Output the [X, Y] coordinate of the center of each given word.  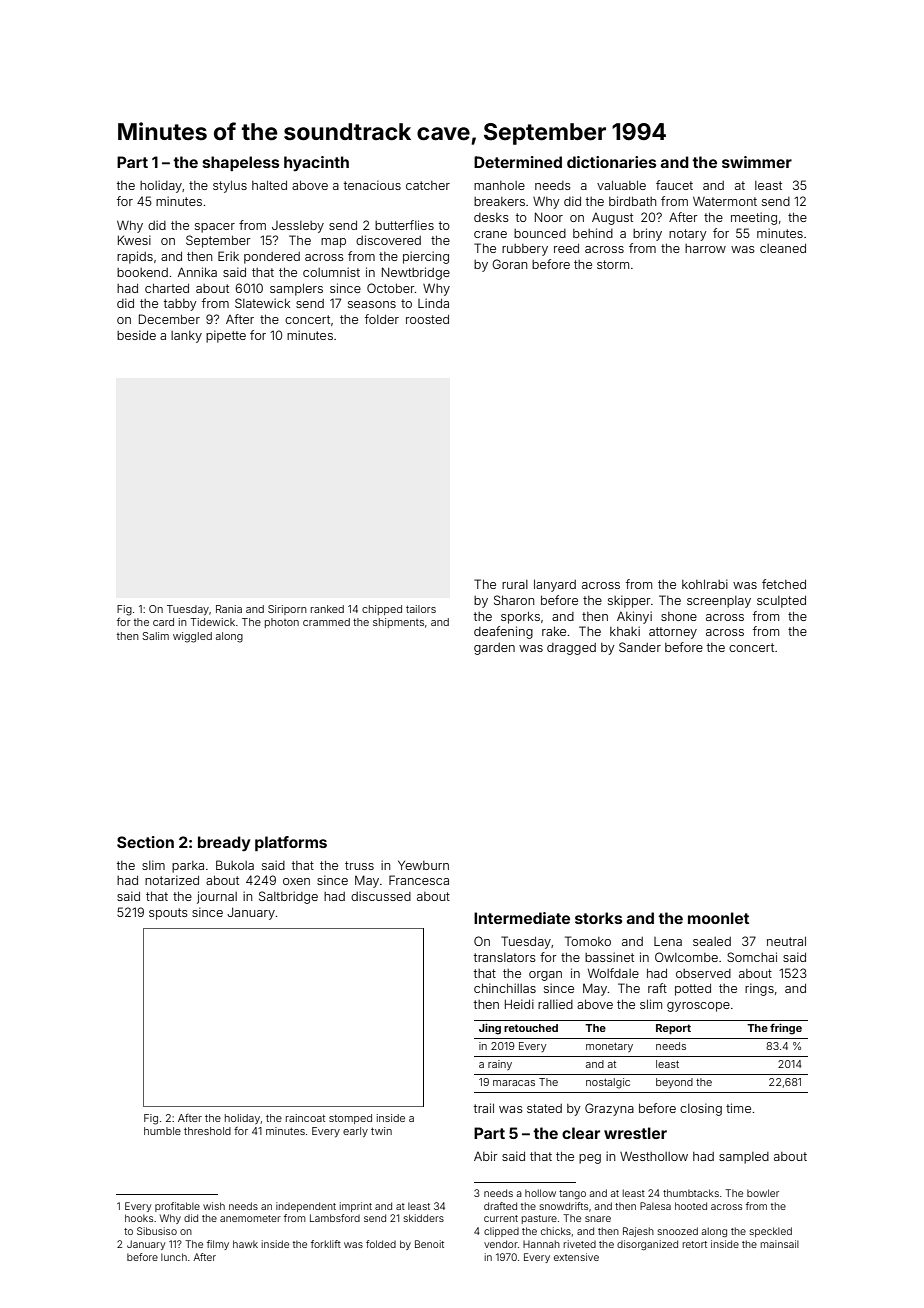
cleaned [783, 248]
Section [145, 842]
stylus [230, 187]
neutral [786, 941]
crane [490, 234]
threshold [207, 1131]
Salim [155, 636]
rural [515, 584]
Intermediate [522, 918]
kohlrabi [705, 584]
